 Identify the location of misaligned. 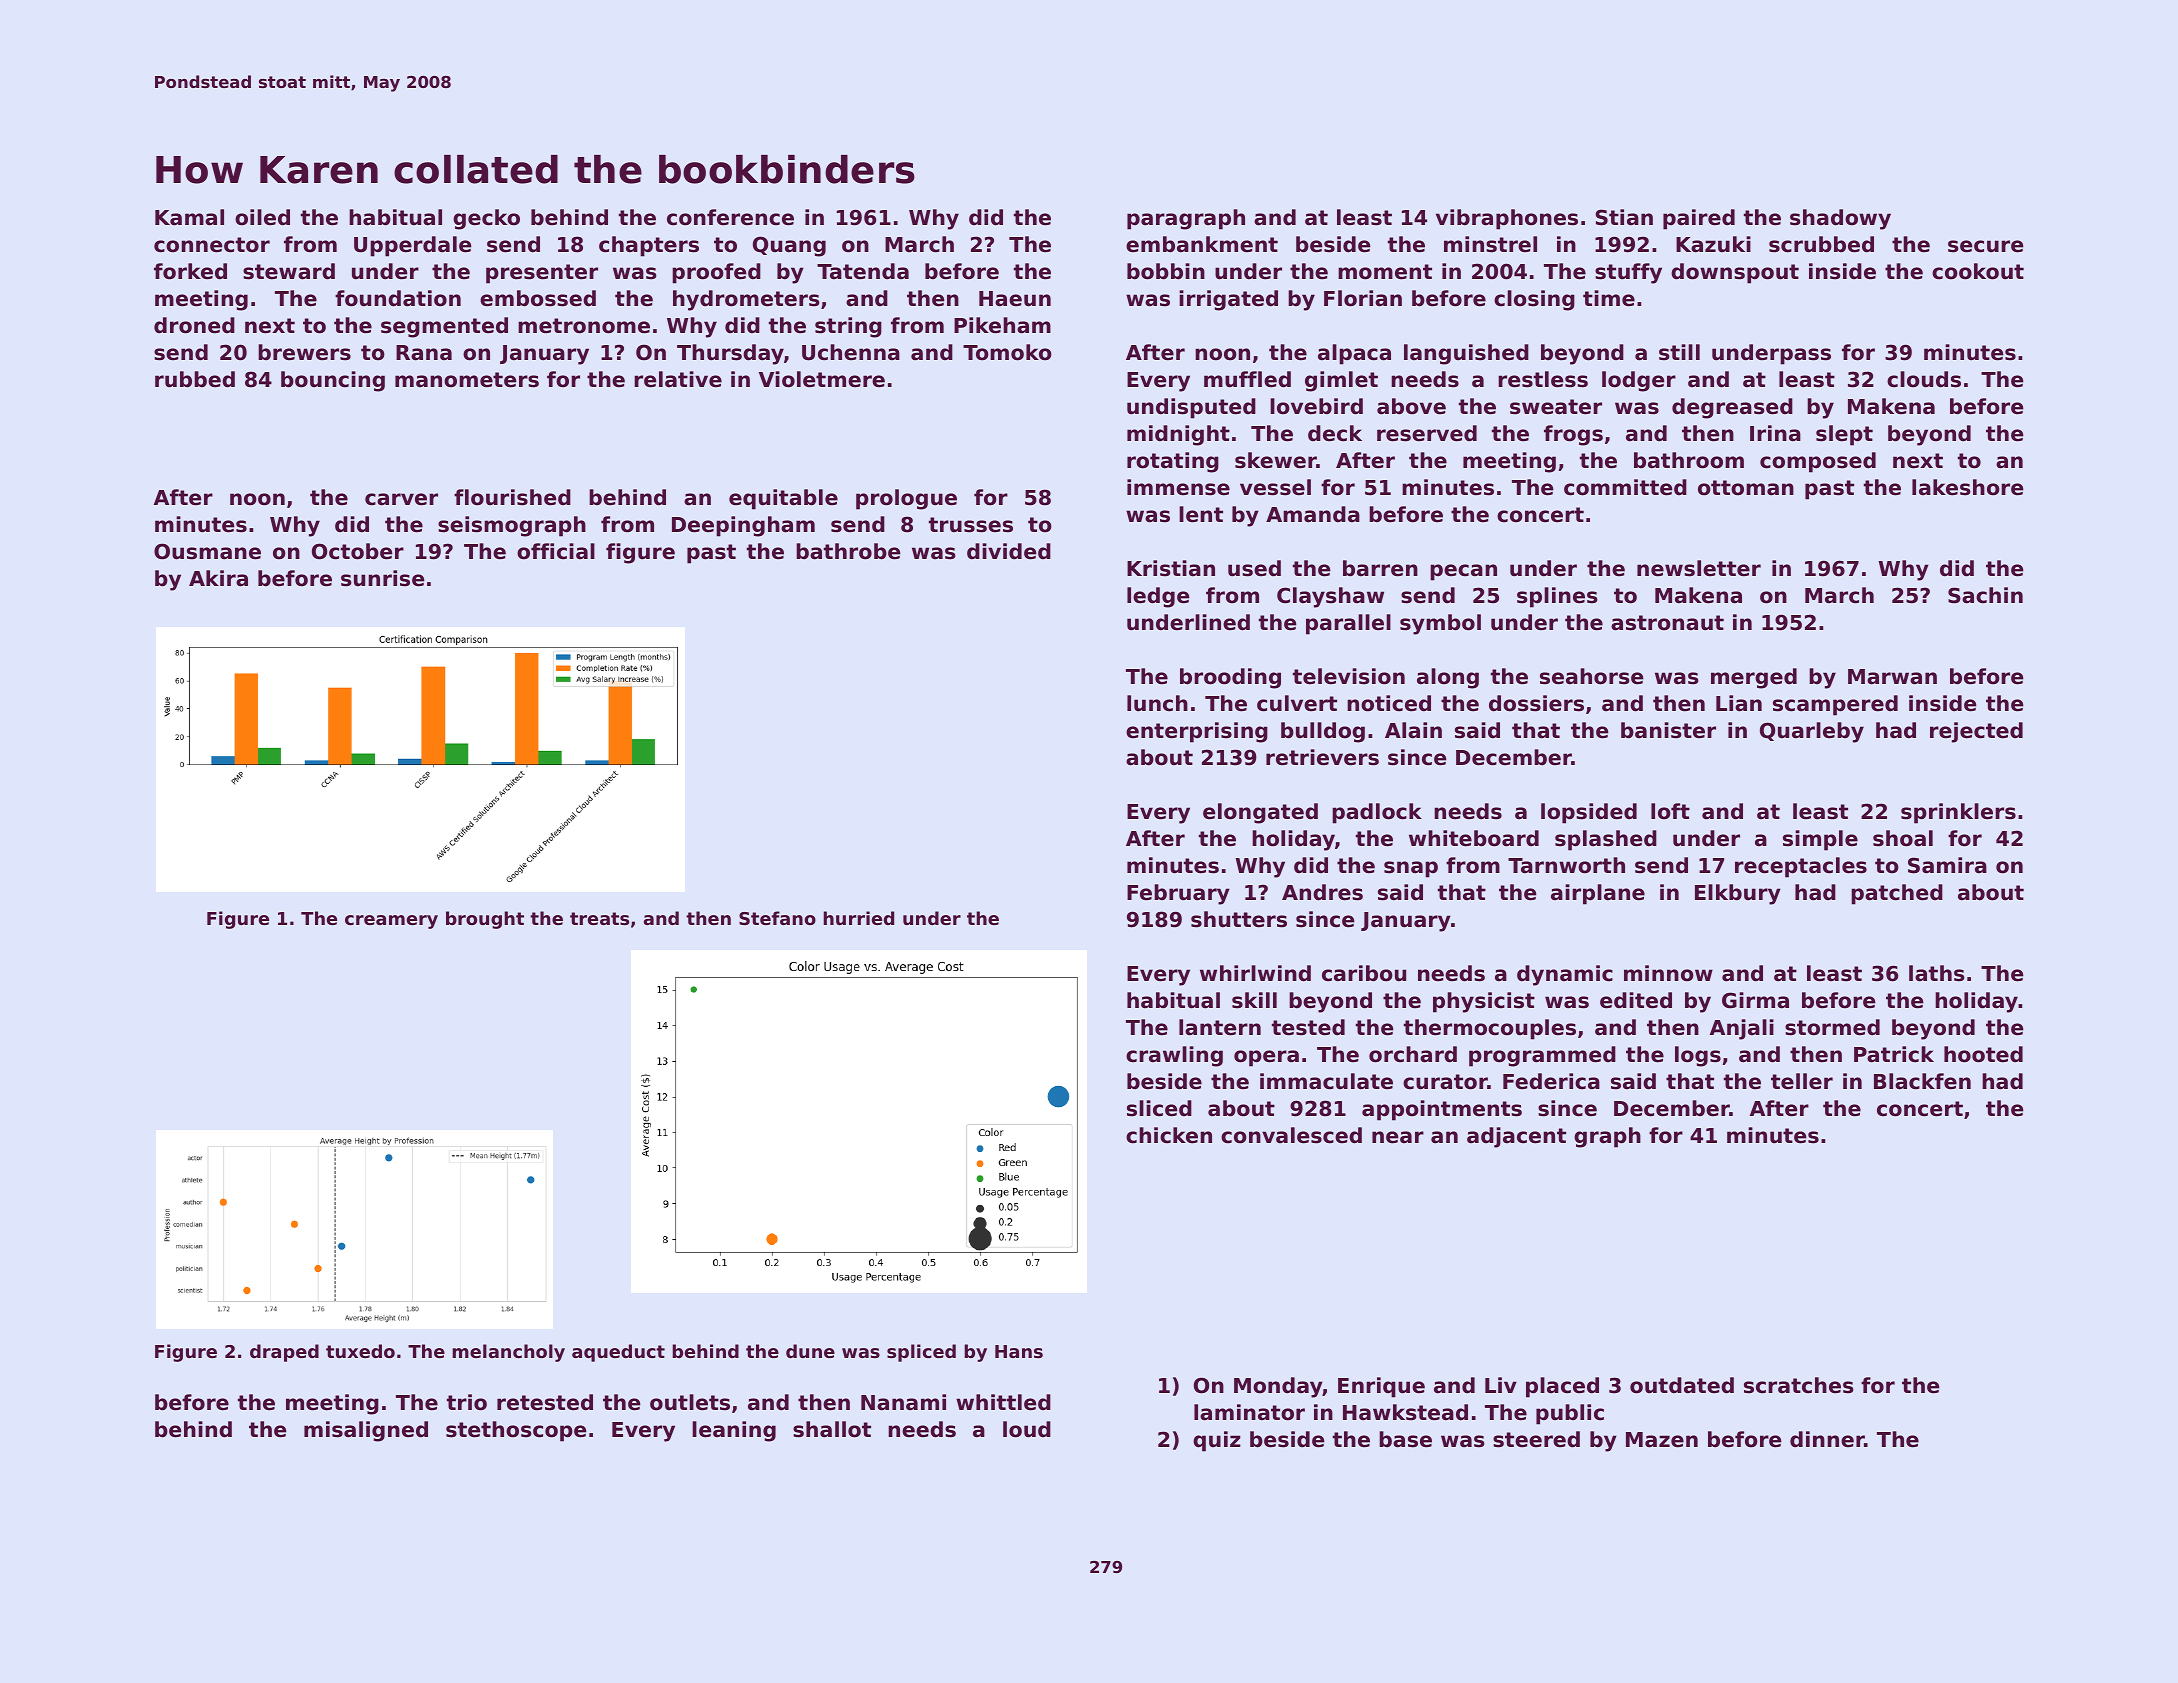
(366, 1431).
